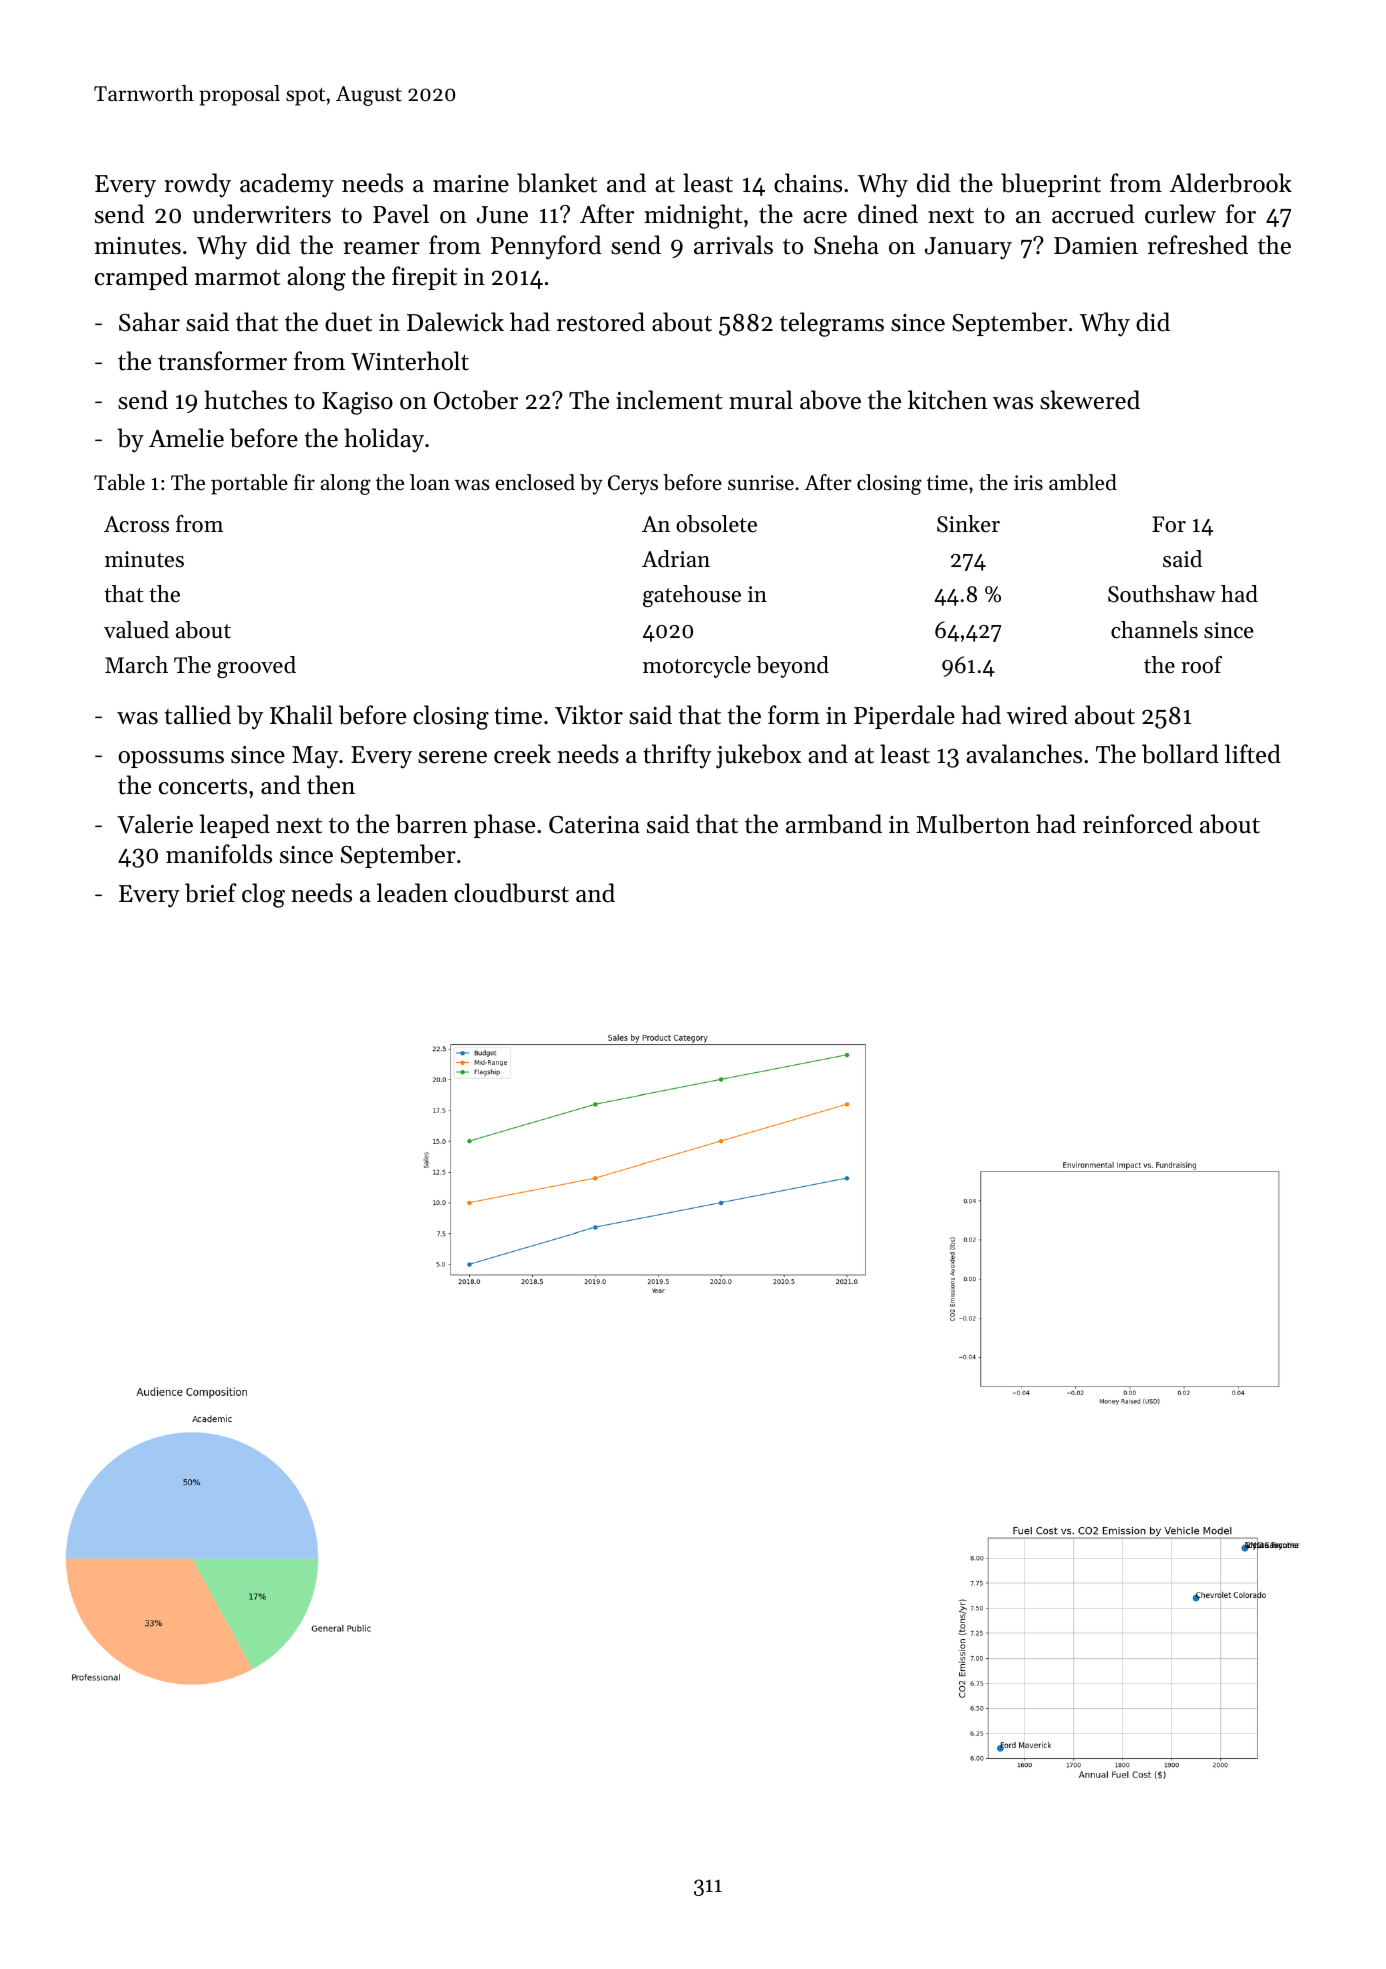 The image size is (1386, 1969). I want to click on then, so click(331, 785).
